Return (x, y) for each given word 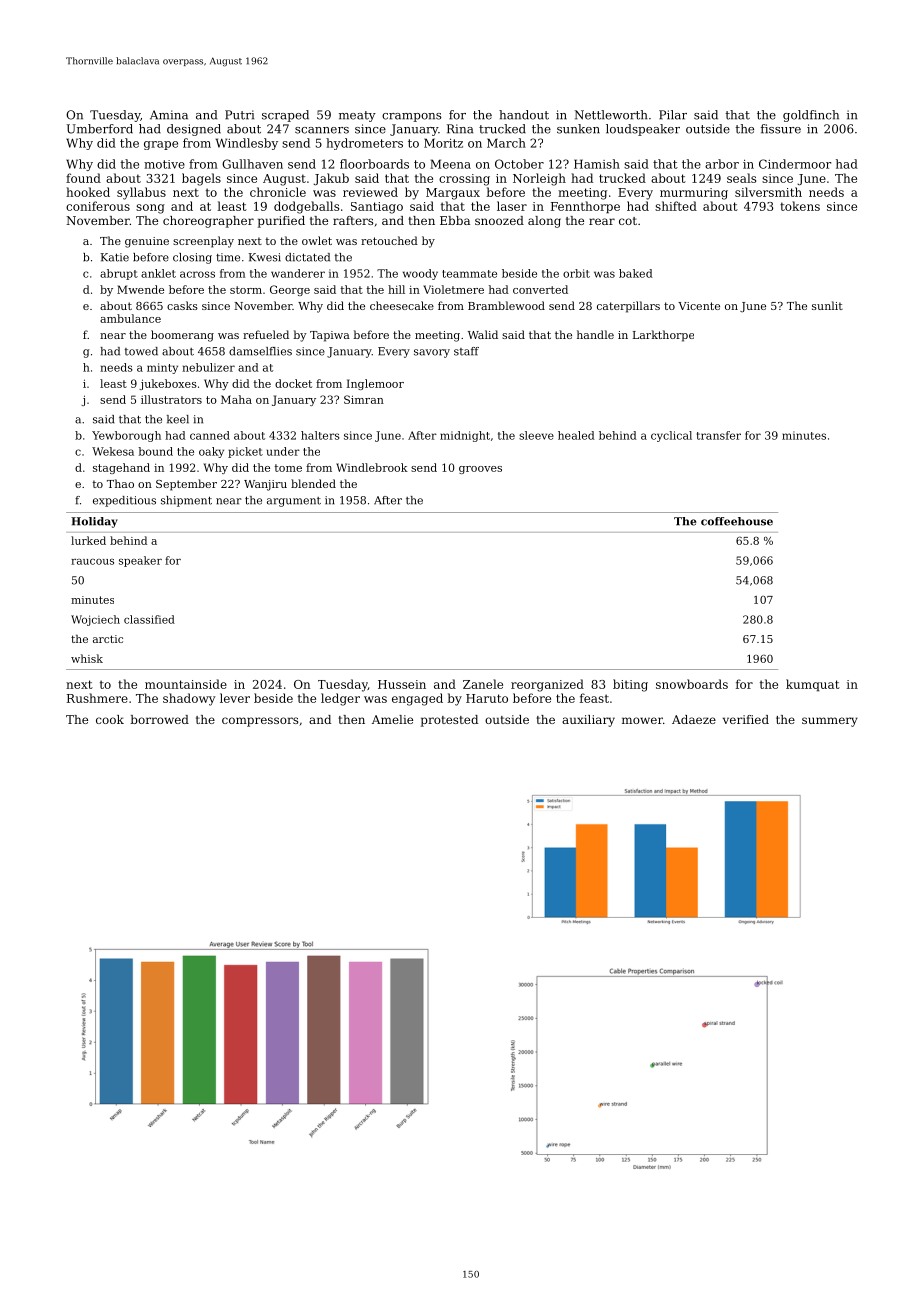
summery (830, 722)
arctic (108, 639)
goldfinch (811, 116)
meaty (357, 116)
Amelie (392, 719)
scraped (285, 116)
